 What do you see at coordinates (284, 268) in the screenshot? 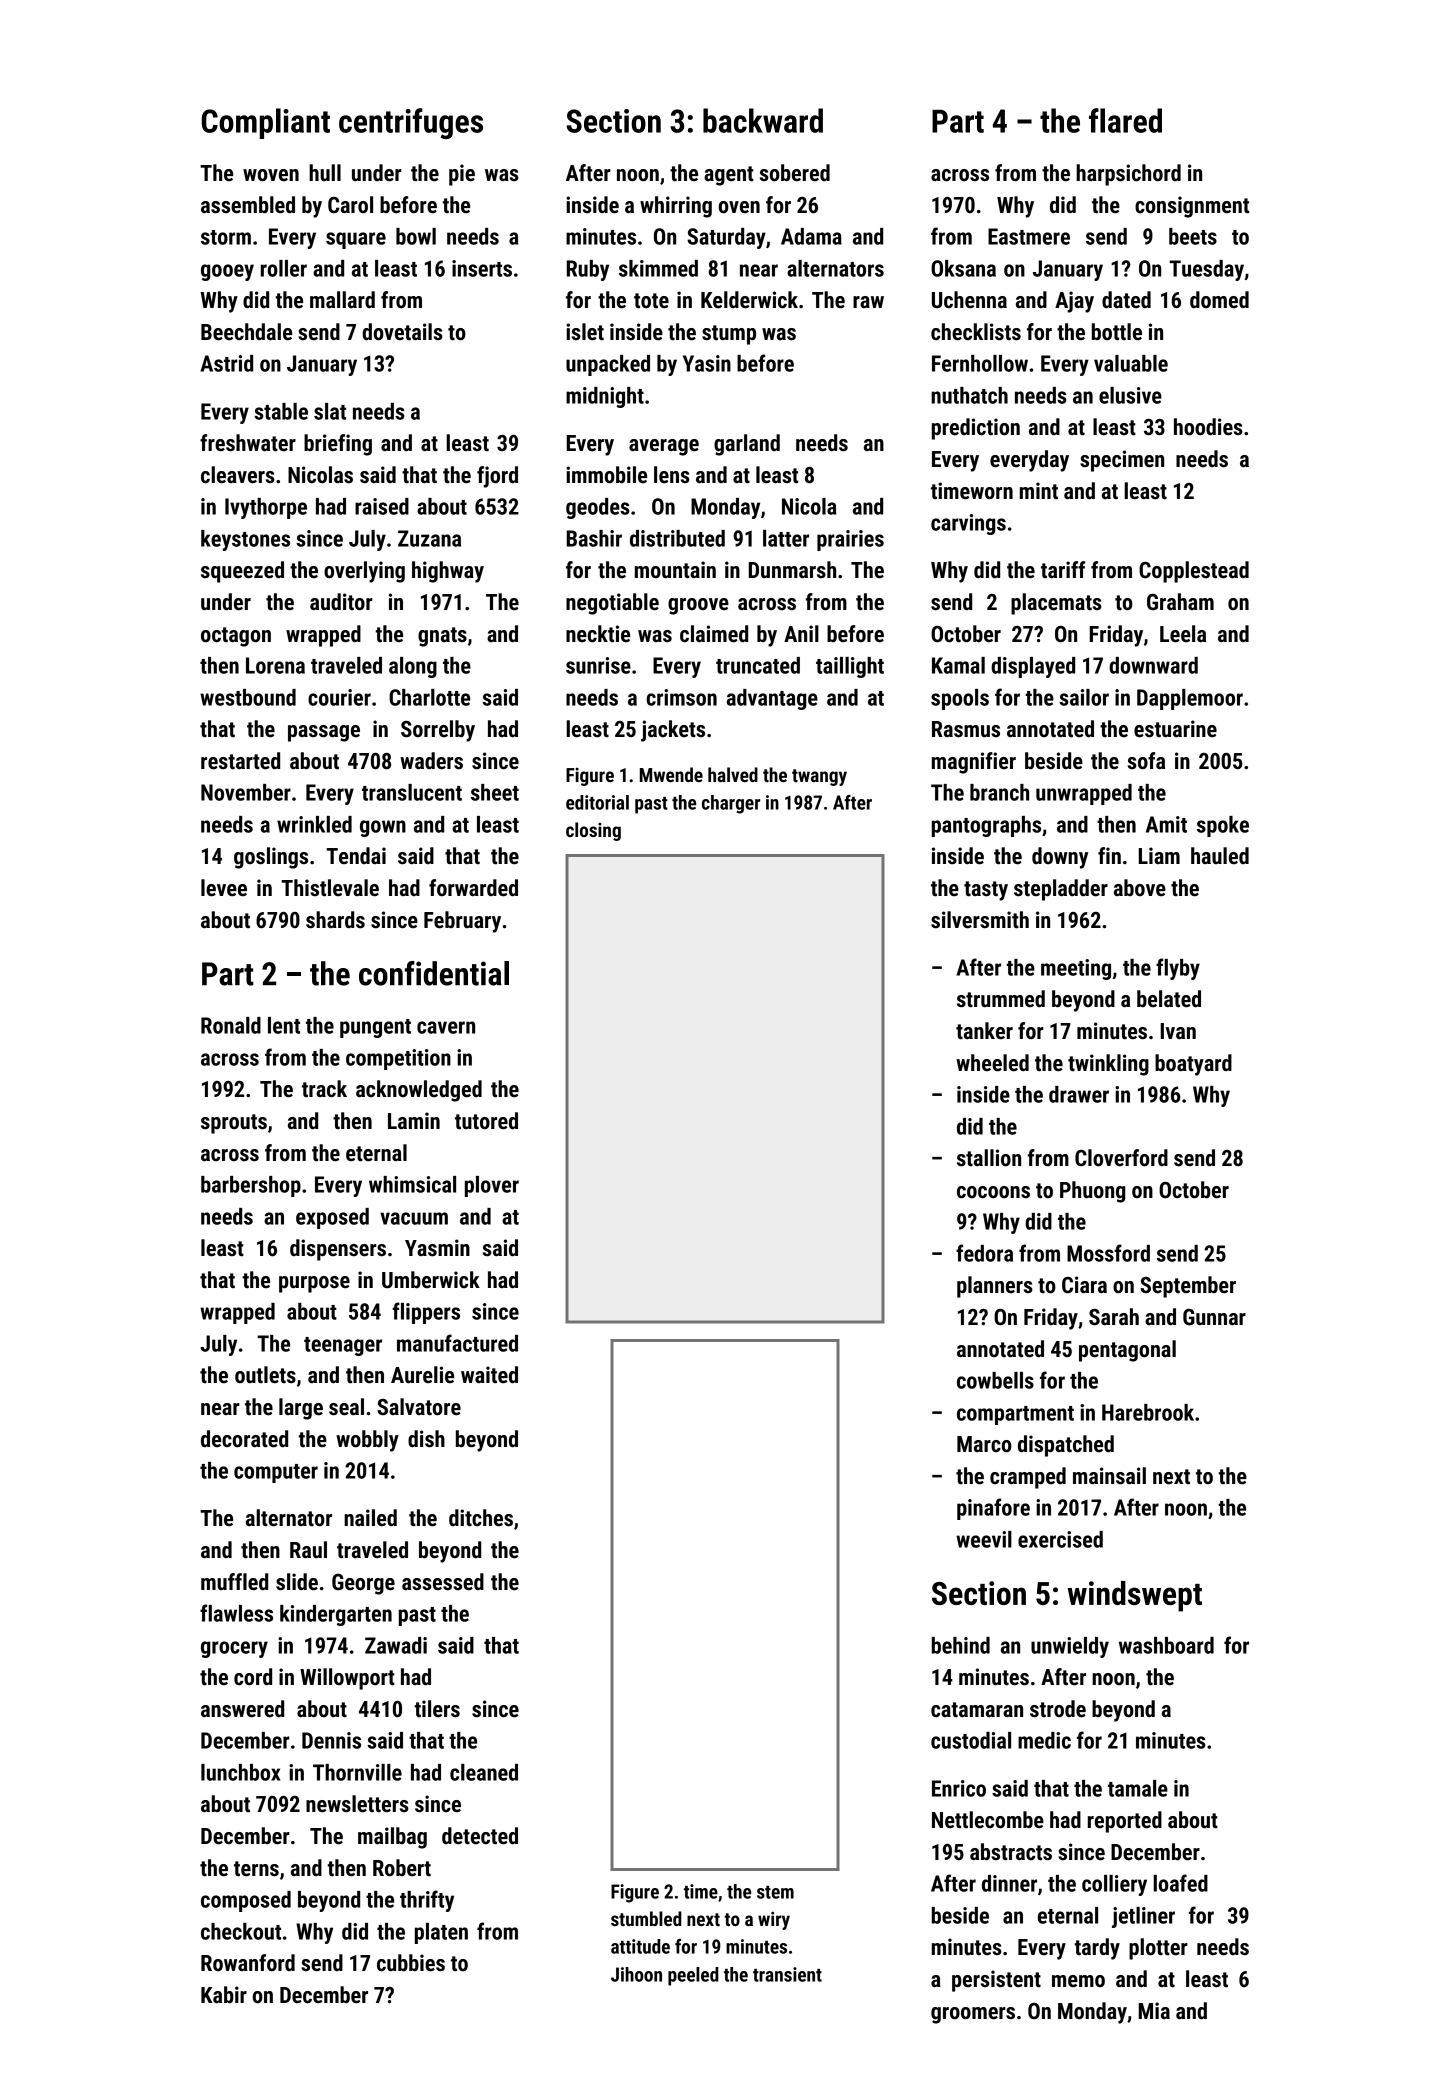
I see `roller` at bounding box center [284, 268].
